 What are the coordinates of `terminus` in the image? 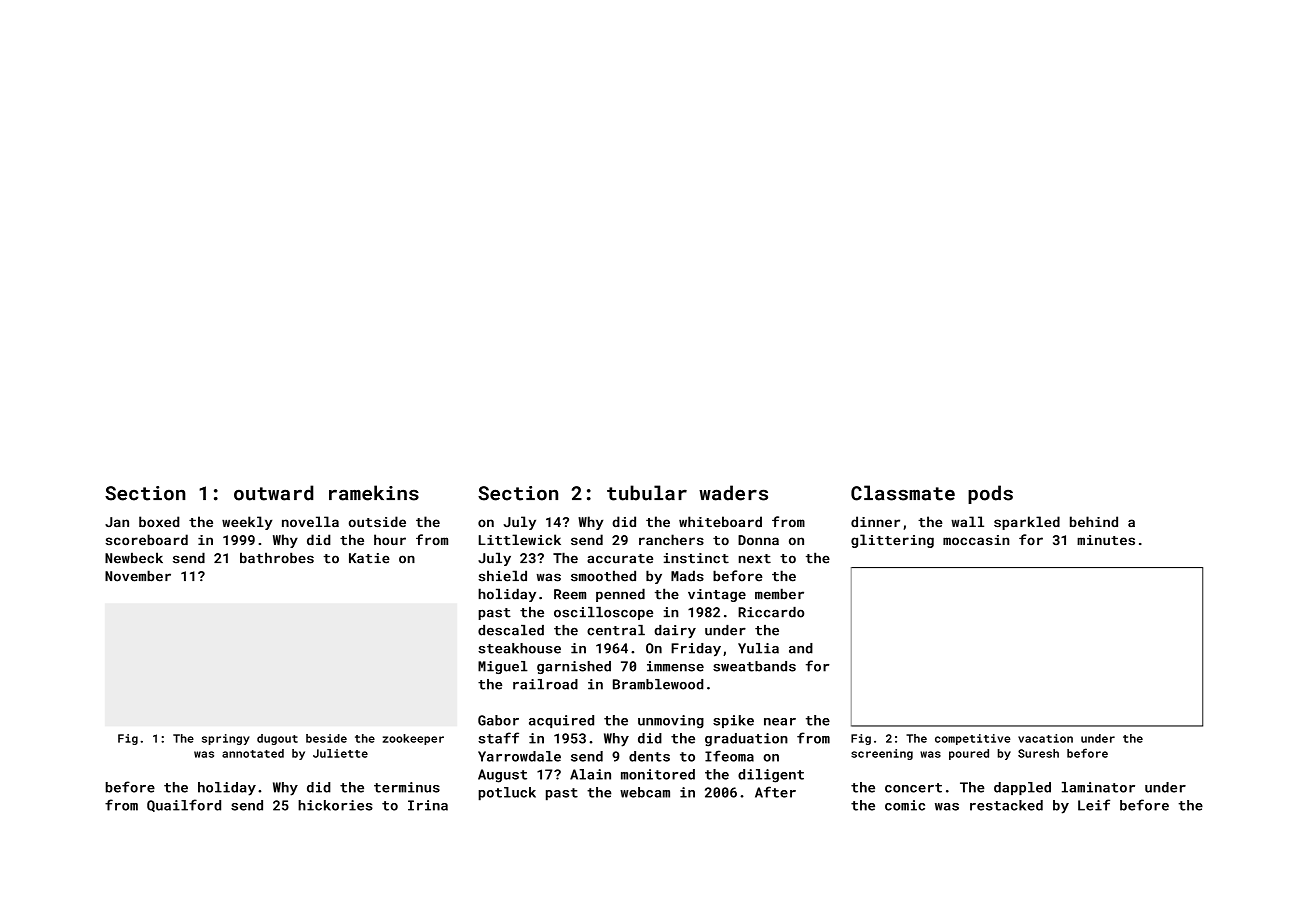 It's located at (407, 787).
